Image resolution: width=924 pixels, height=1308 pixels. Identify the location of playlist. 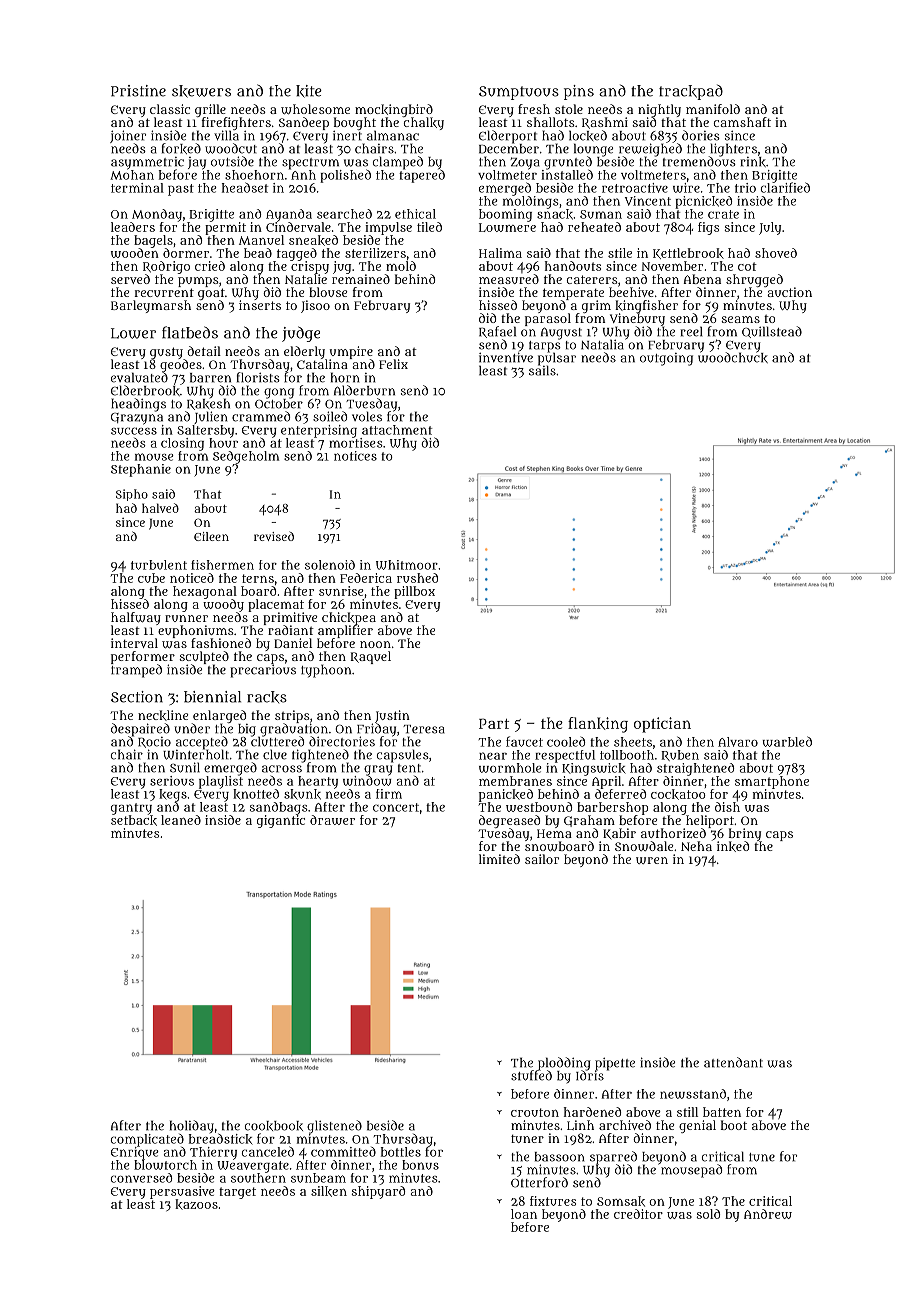
(221, 782).
